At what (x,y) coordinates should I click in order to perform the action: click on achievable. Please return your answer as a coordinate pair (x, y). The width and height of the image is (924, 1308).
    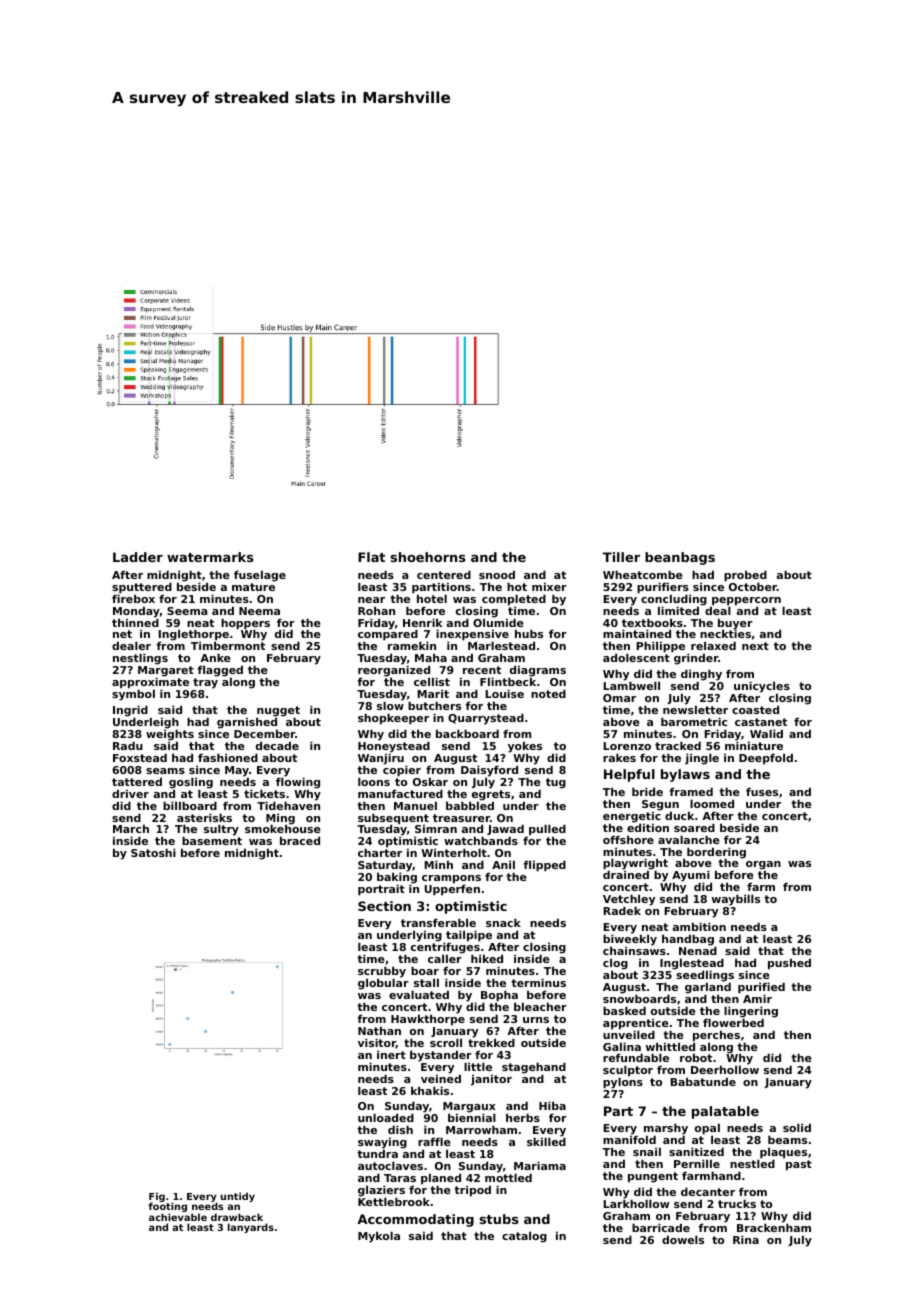
    Looking at the image, I should click on (178, 1217).
